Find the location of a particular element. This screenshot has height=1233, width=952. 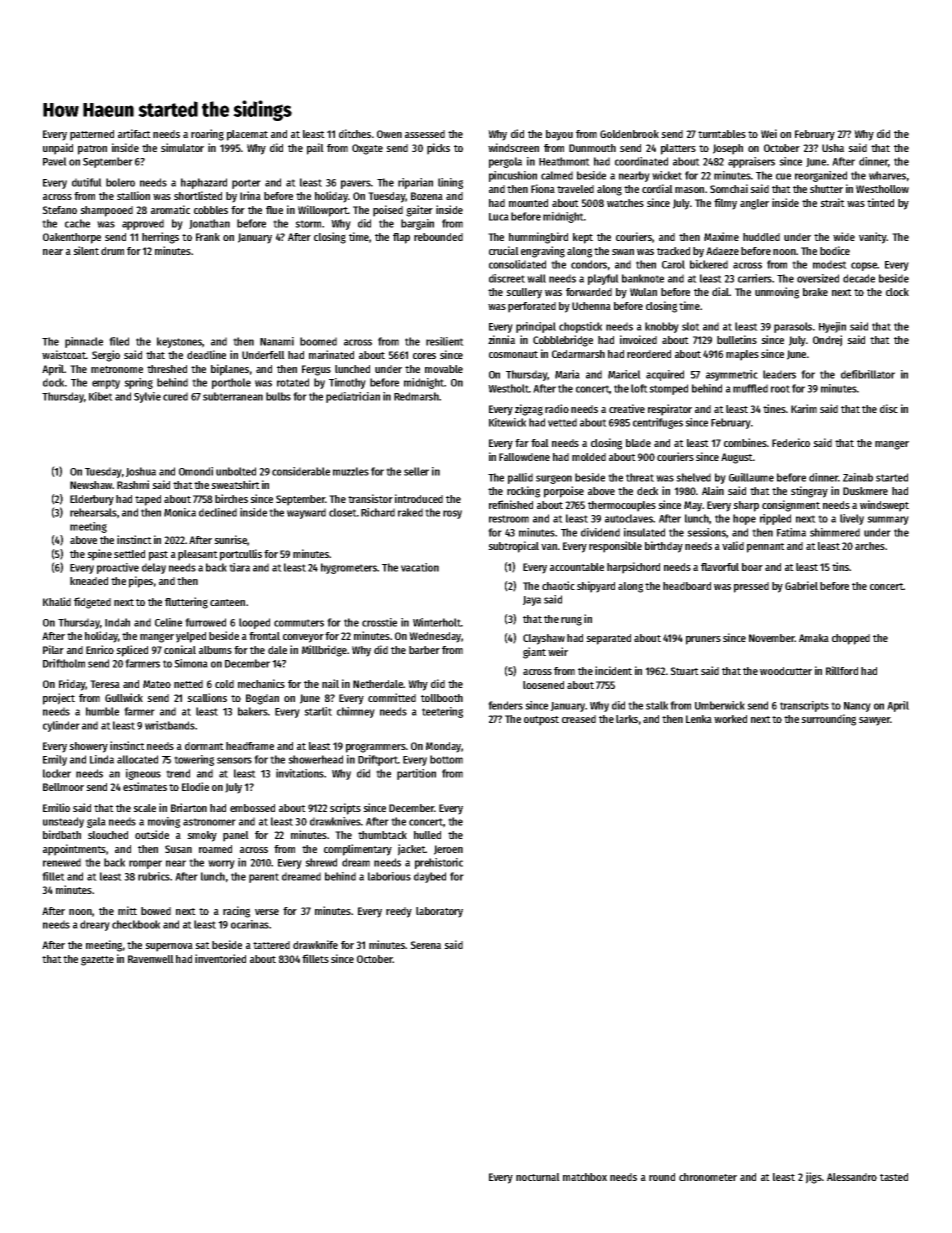

tines is located at coordinates (774, 408).
